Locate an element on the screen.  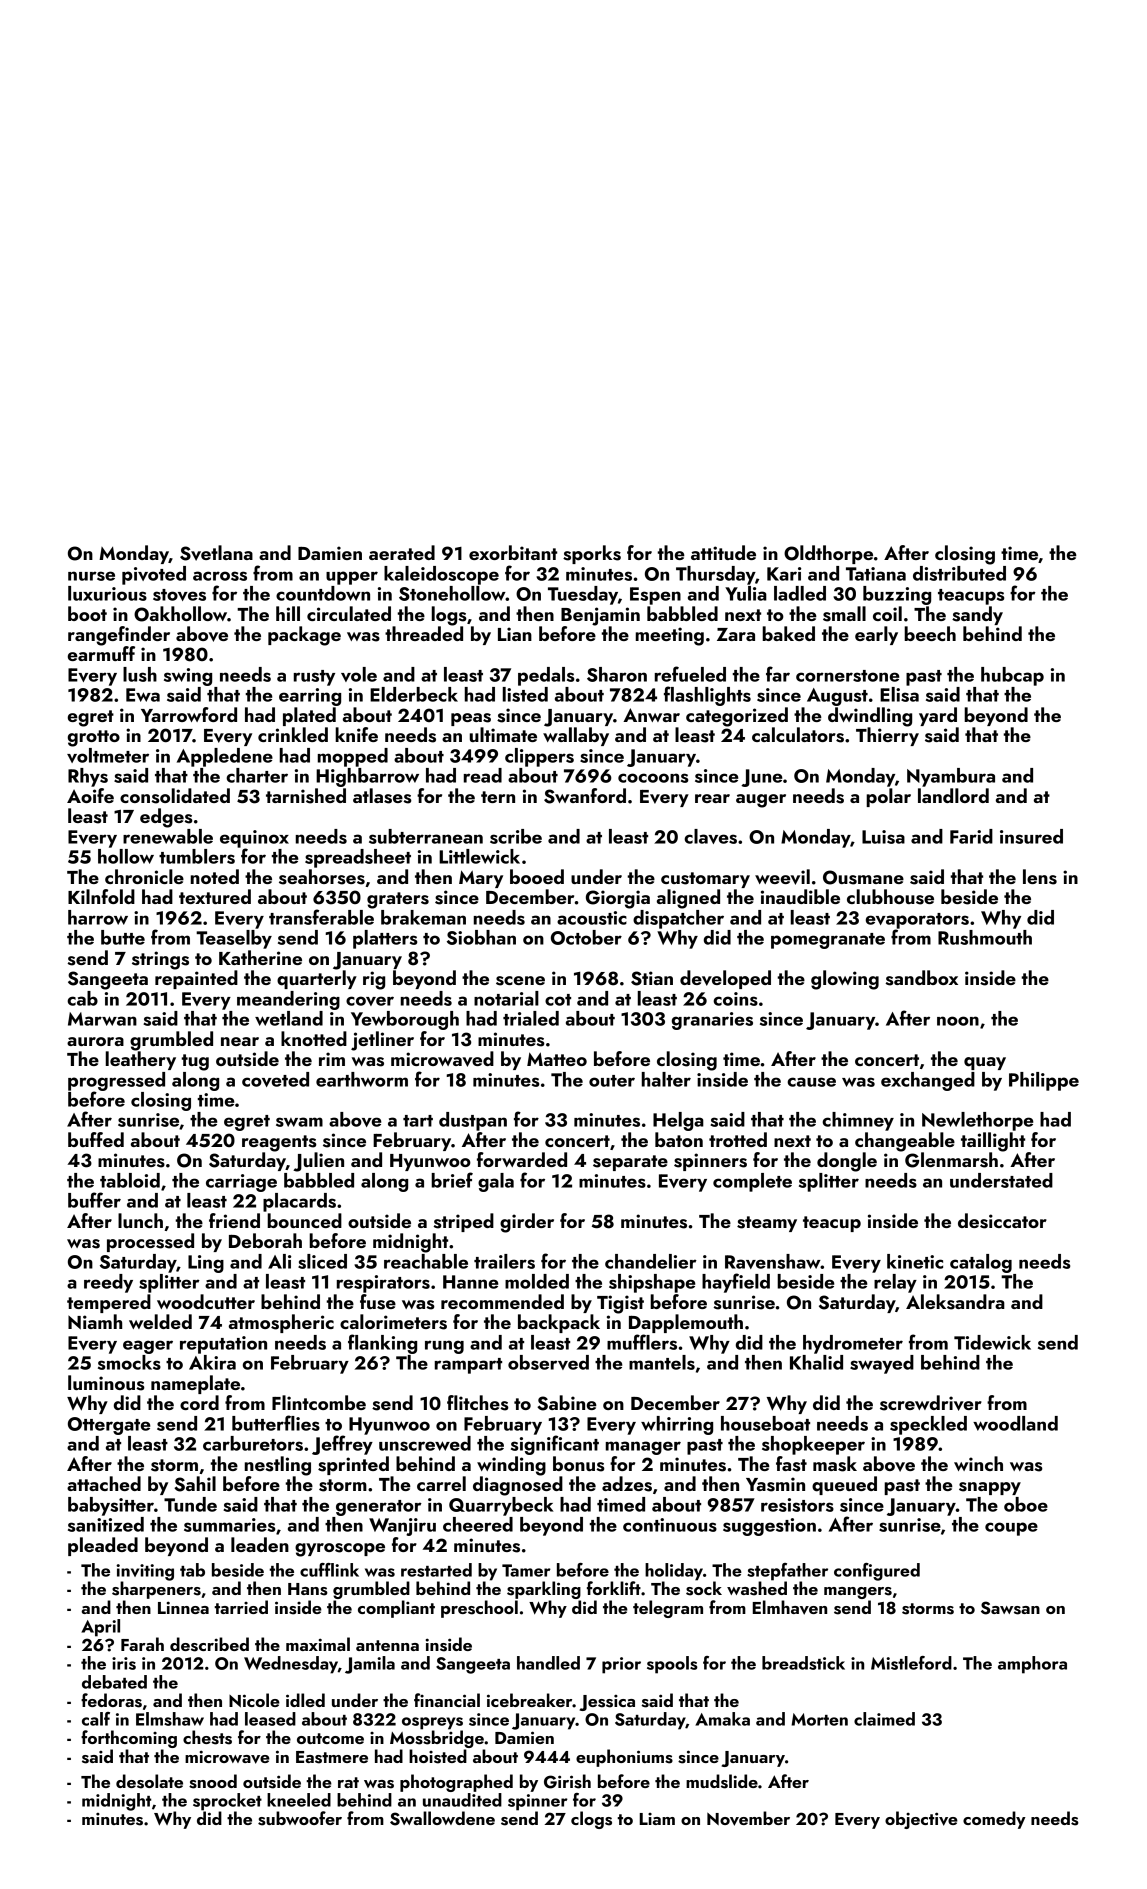
kneeled is located at coordinates (299, 1800).
